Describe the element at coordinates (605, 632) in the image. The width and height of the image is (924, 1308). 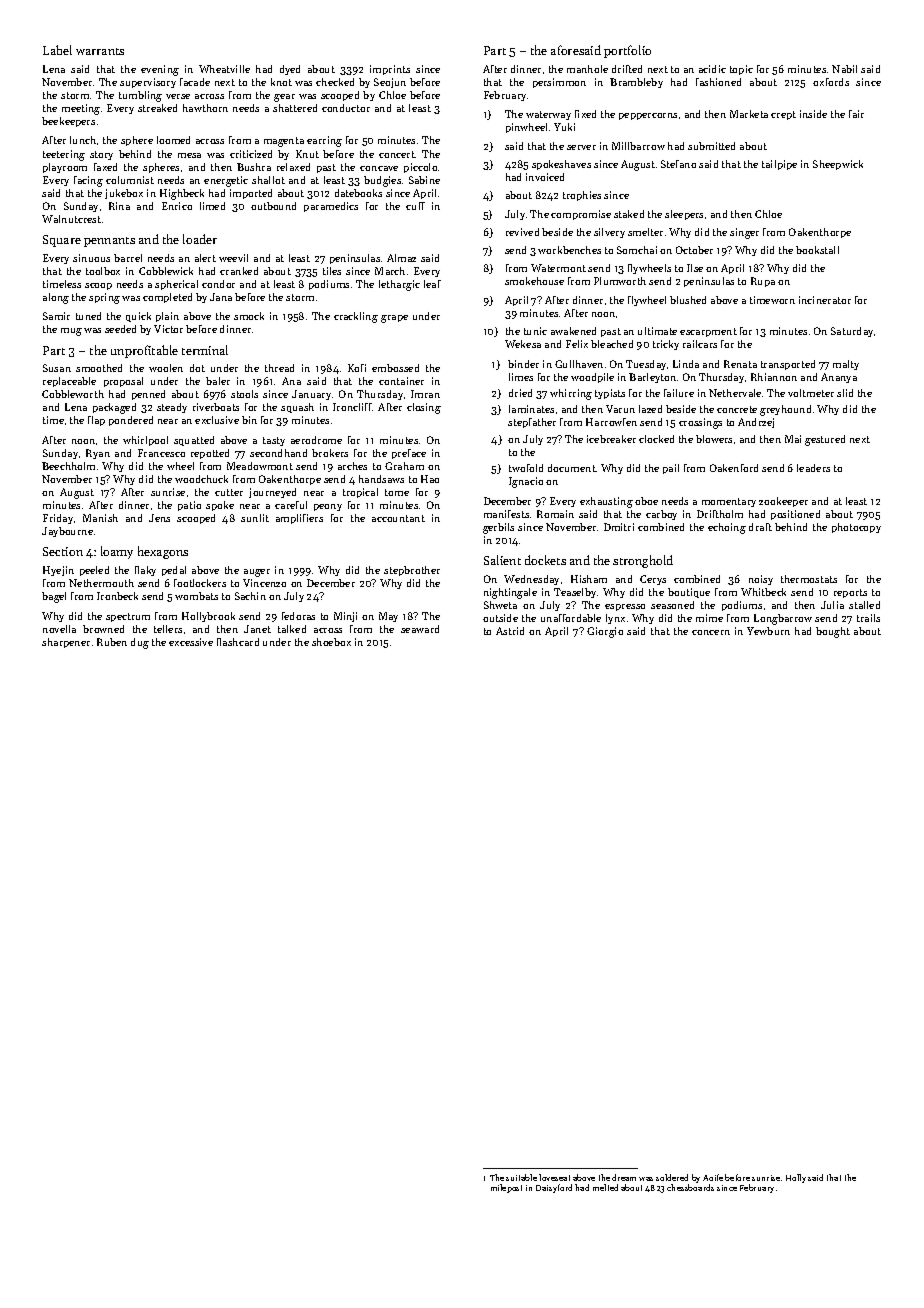
I see `Giorgio` at that location.
